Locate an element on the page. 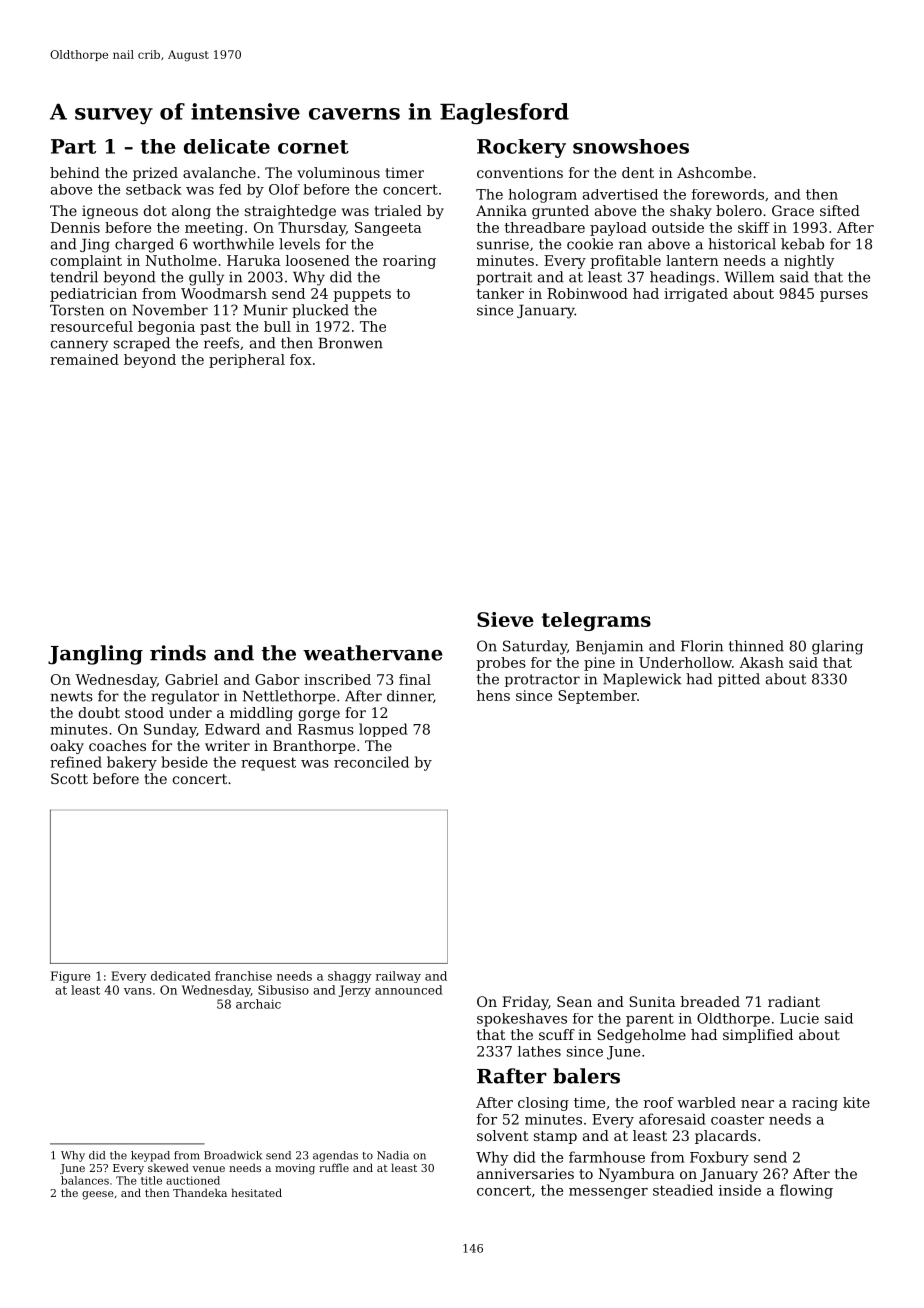  telegrams is located at coordinates (596, 621).
